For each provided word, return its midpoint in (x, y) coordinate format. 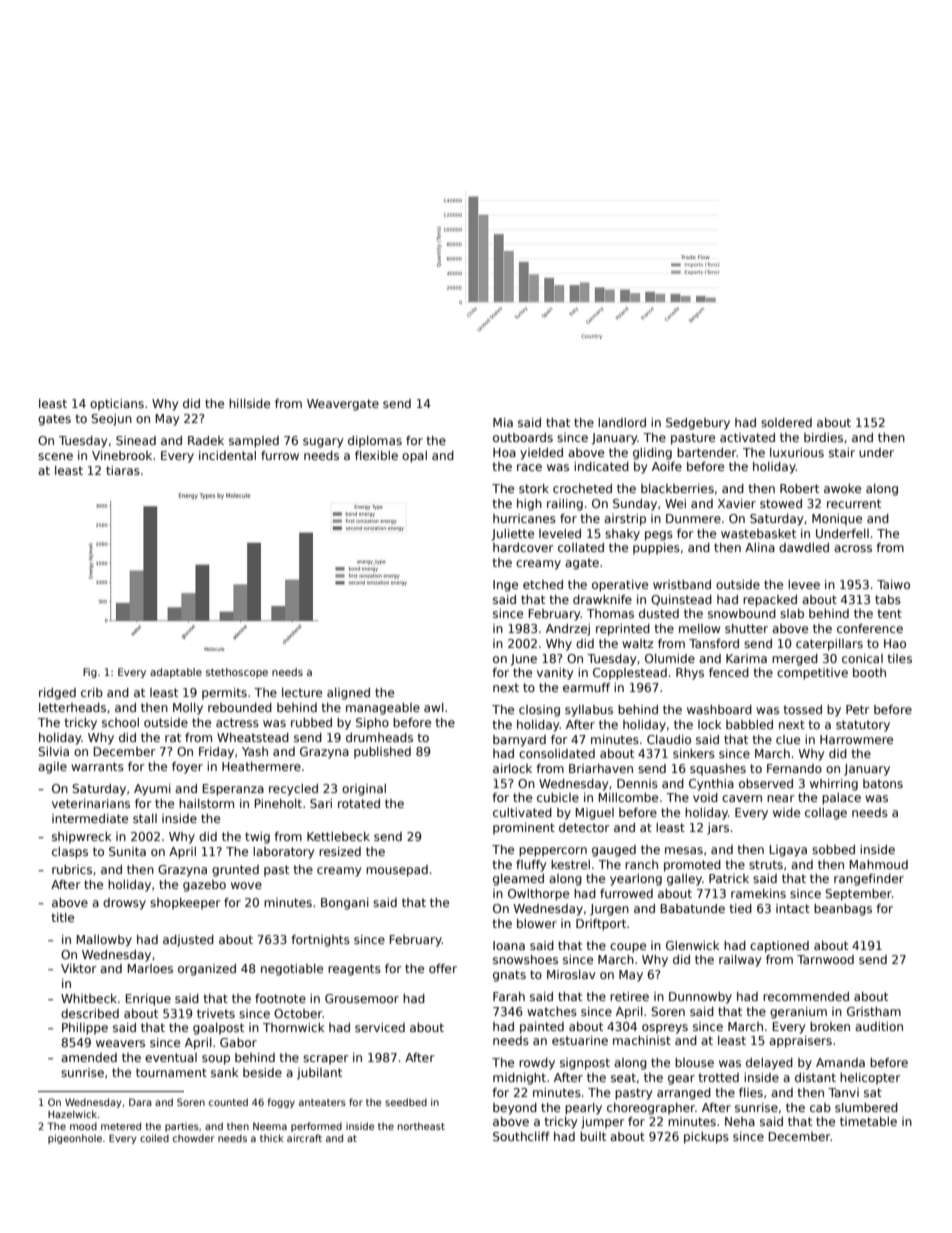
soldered (786, 422)
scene (55, 456)
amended (89, 1057)
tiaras (123, 470)
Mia (503, 422)
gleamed (518, 880)
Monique (837, 520)
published (382, 753)
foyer (187, 768)
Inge (505, 586)
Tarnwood (825, 959)
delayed (769, 1064)
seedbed (406, 1102)
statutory (863, 726)
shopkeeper (185, 904)
